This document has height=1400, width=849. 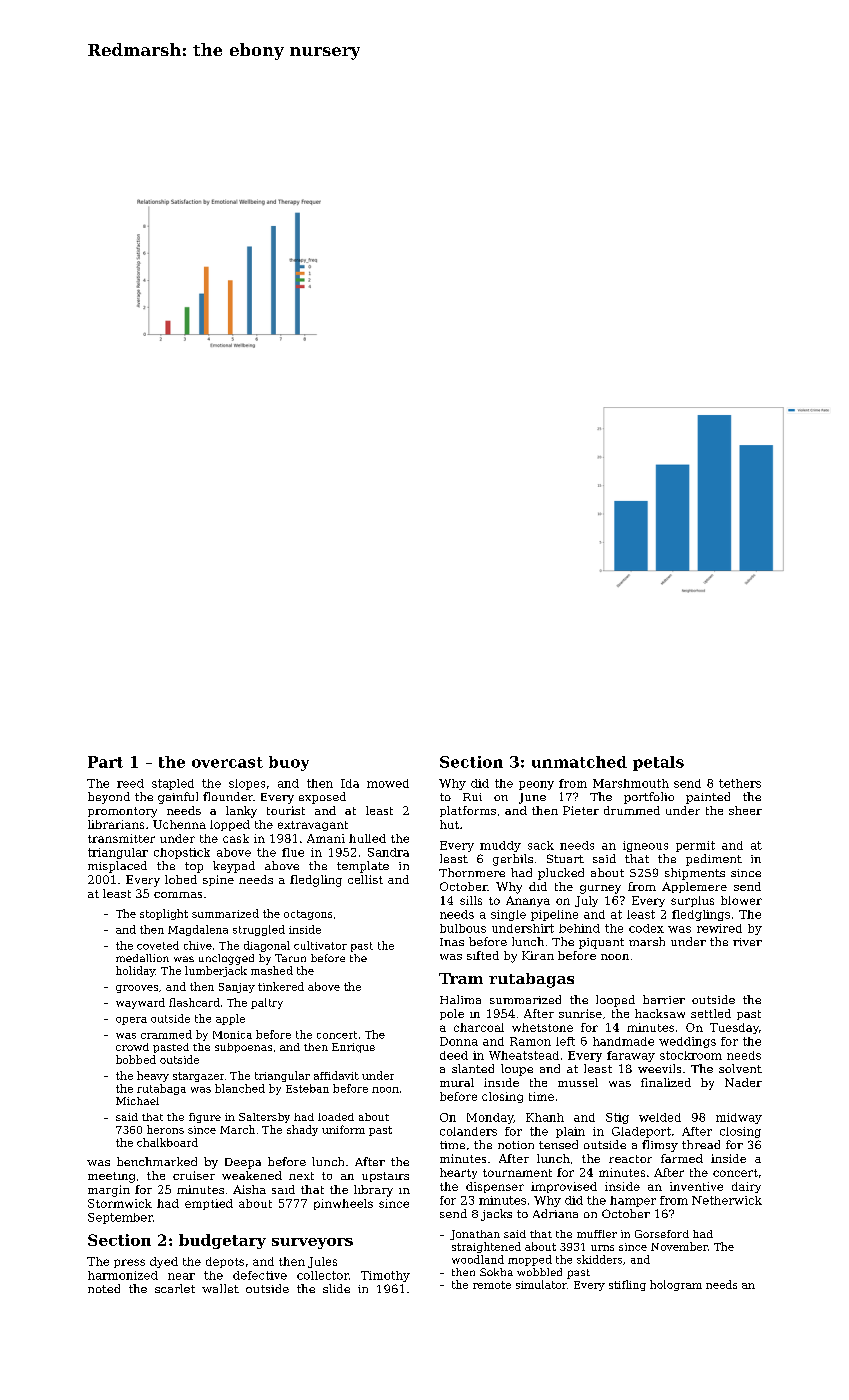 I want to click on slide, so click(x=336, y=1288).
